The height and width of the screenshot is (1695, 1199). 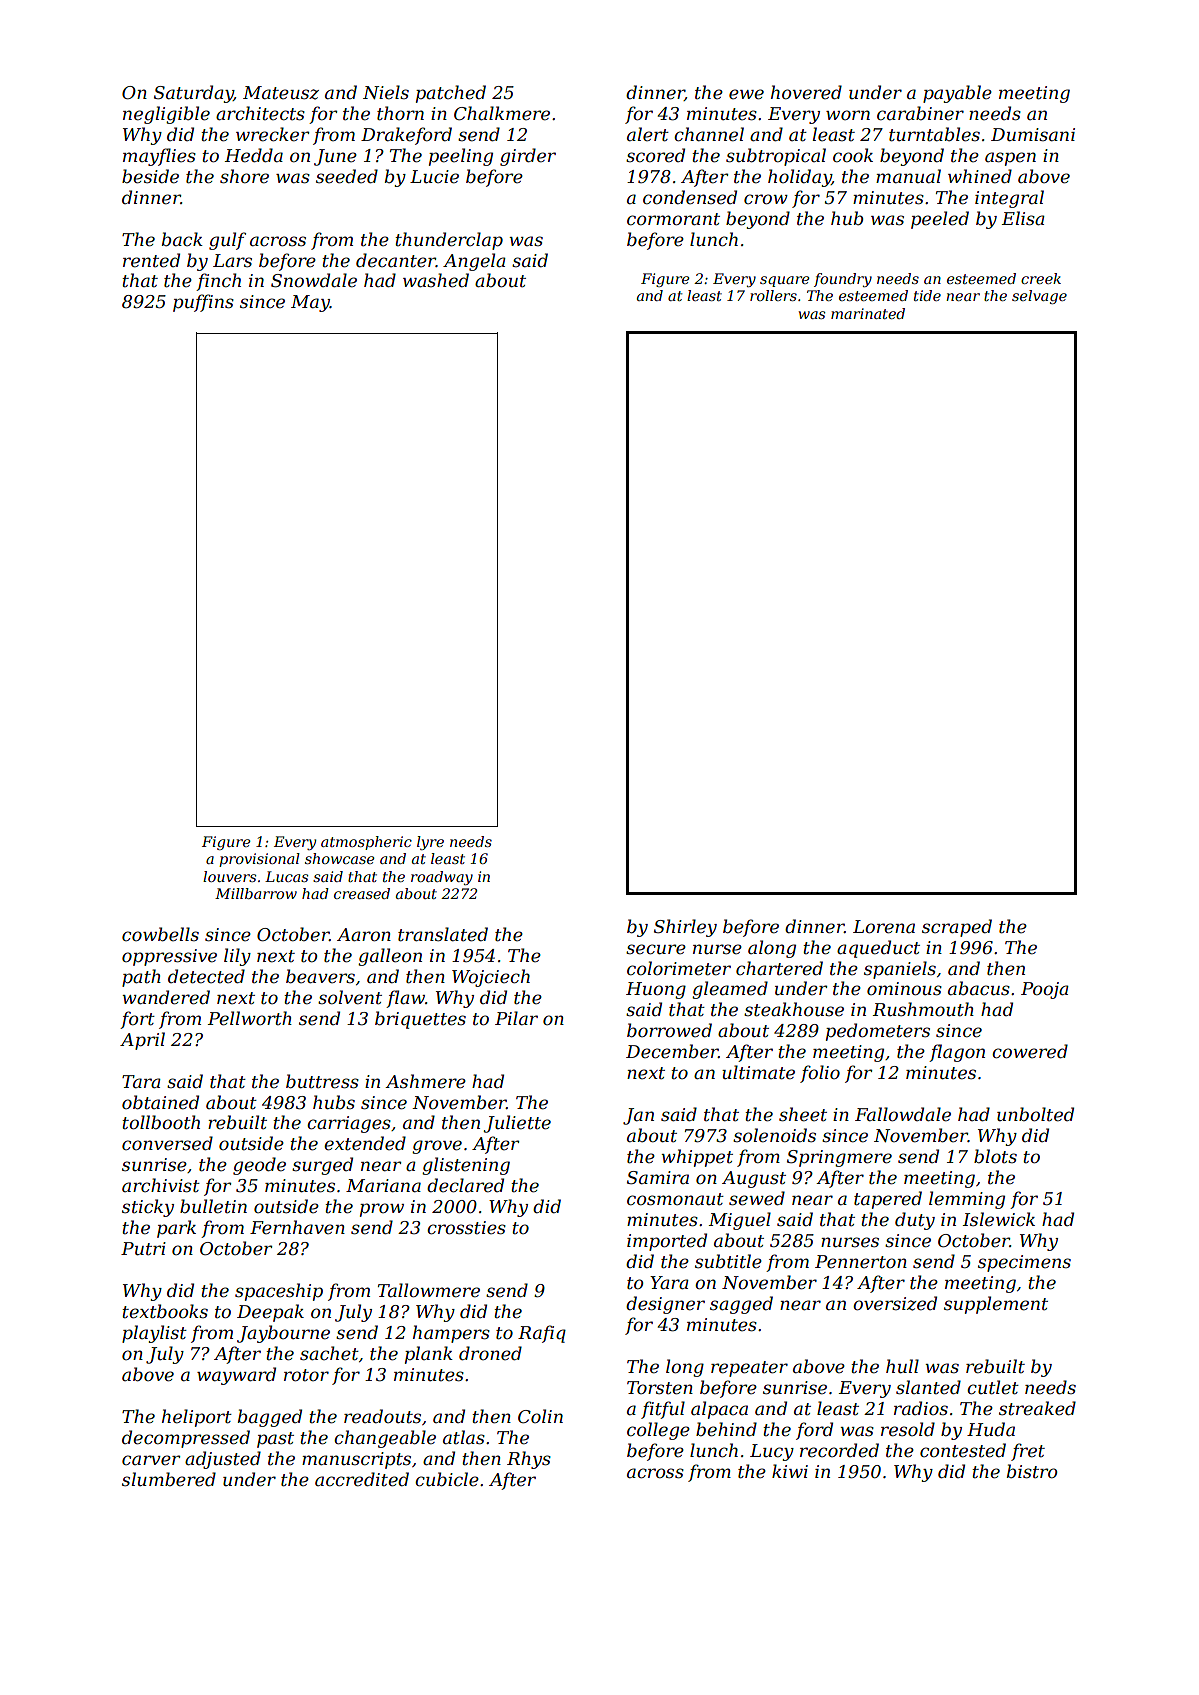 What do you see at coordinates (868, 313) in the screenshot?
I see `marinated` at bounding box center [868, 313].
